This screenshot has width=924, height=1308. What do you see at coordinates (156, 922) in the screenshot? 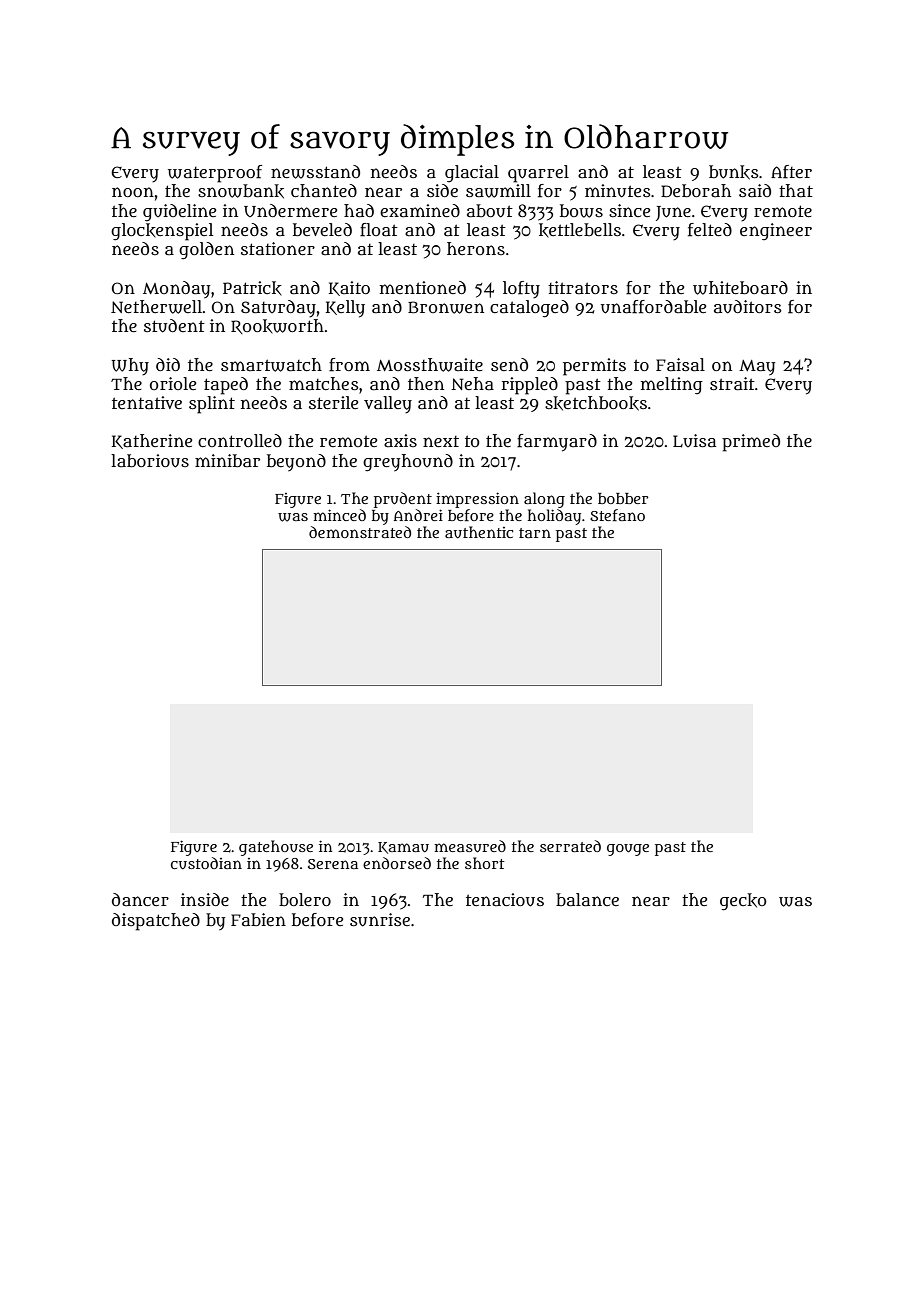
I see `dispatched` at bounding box center [156, 922].
